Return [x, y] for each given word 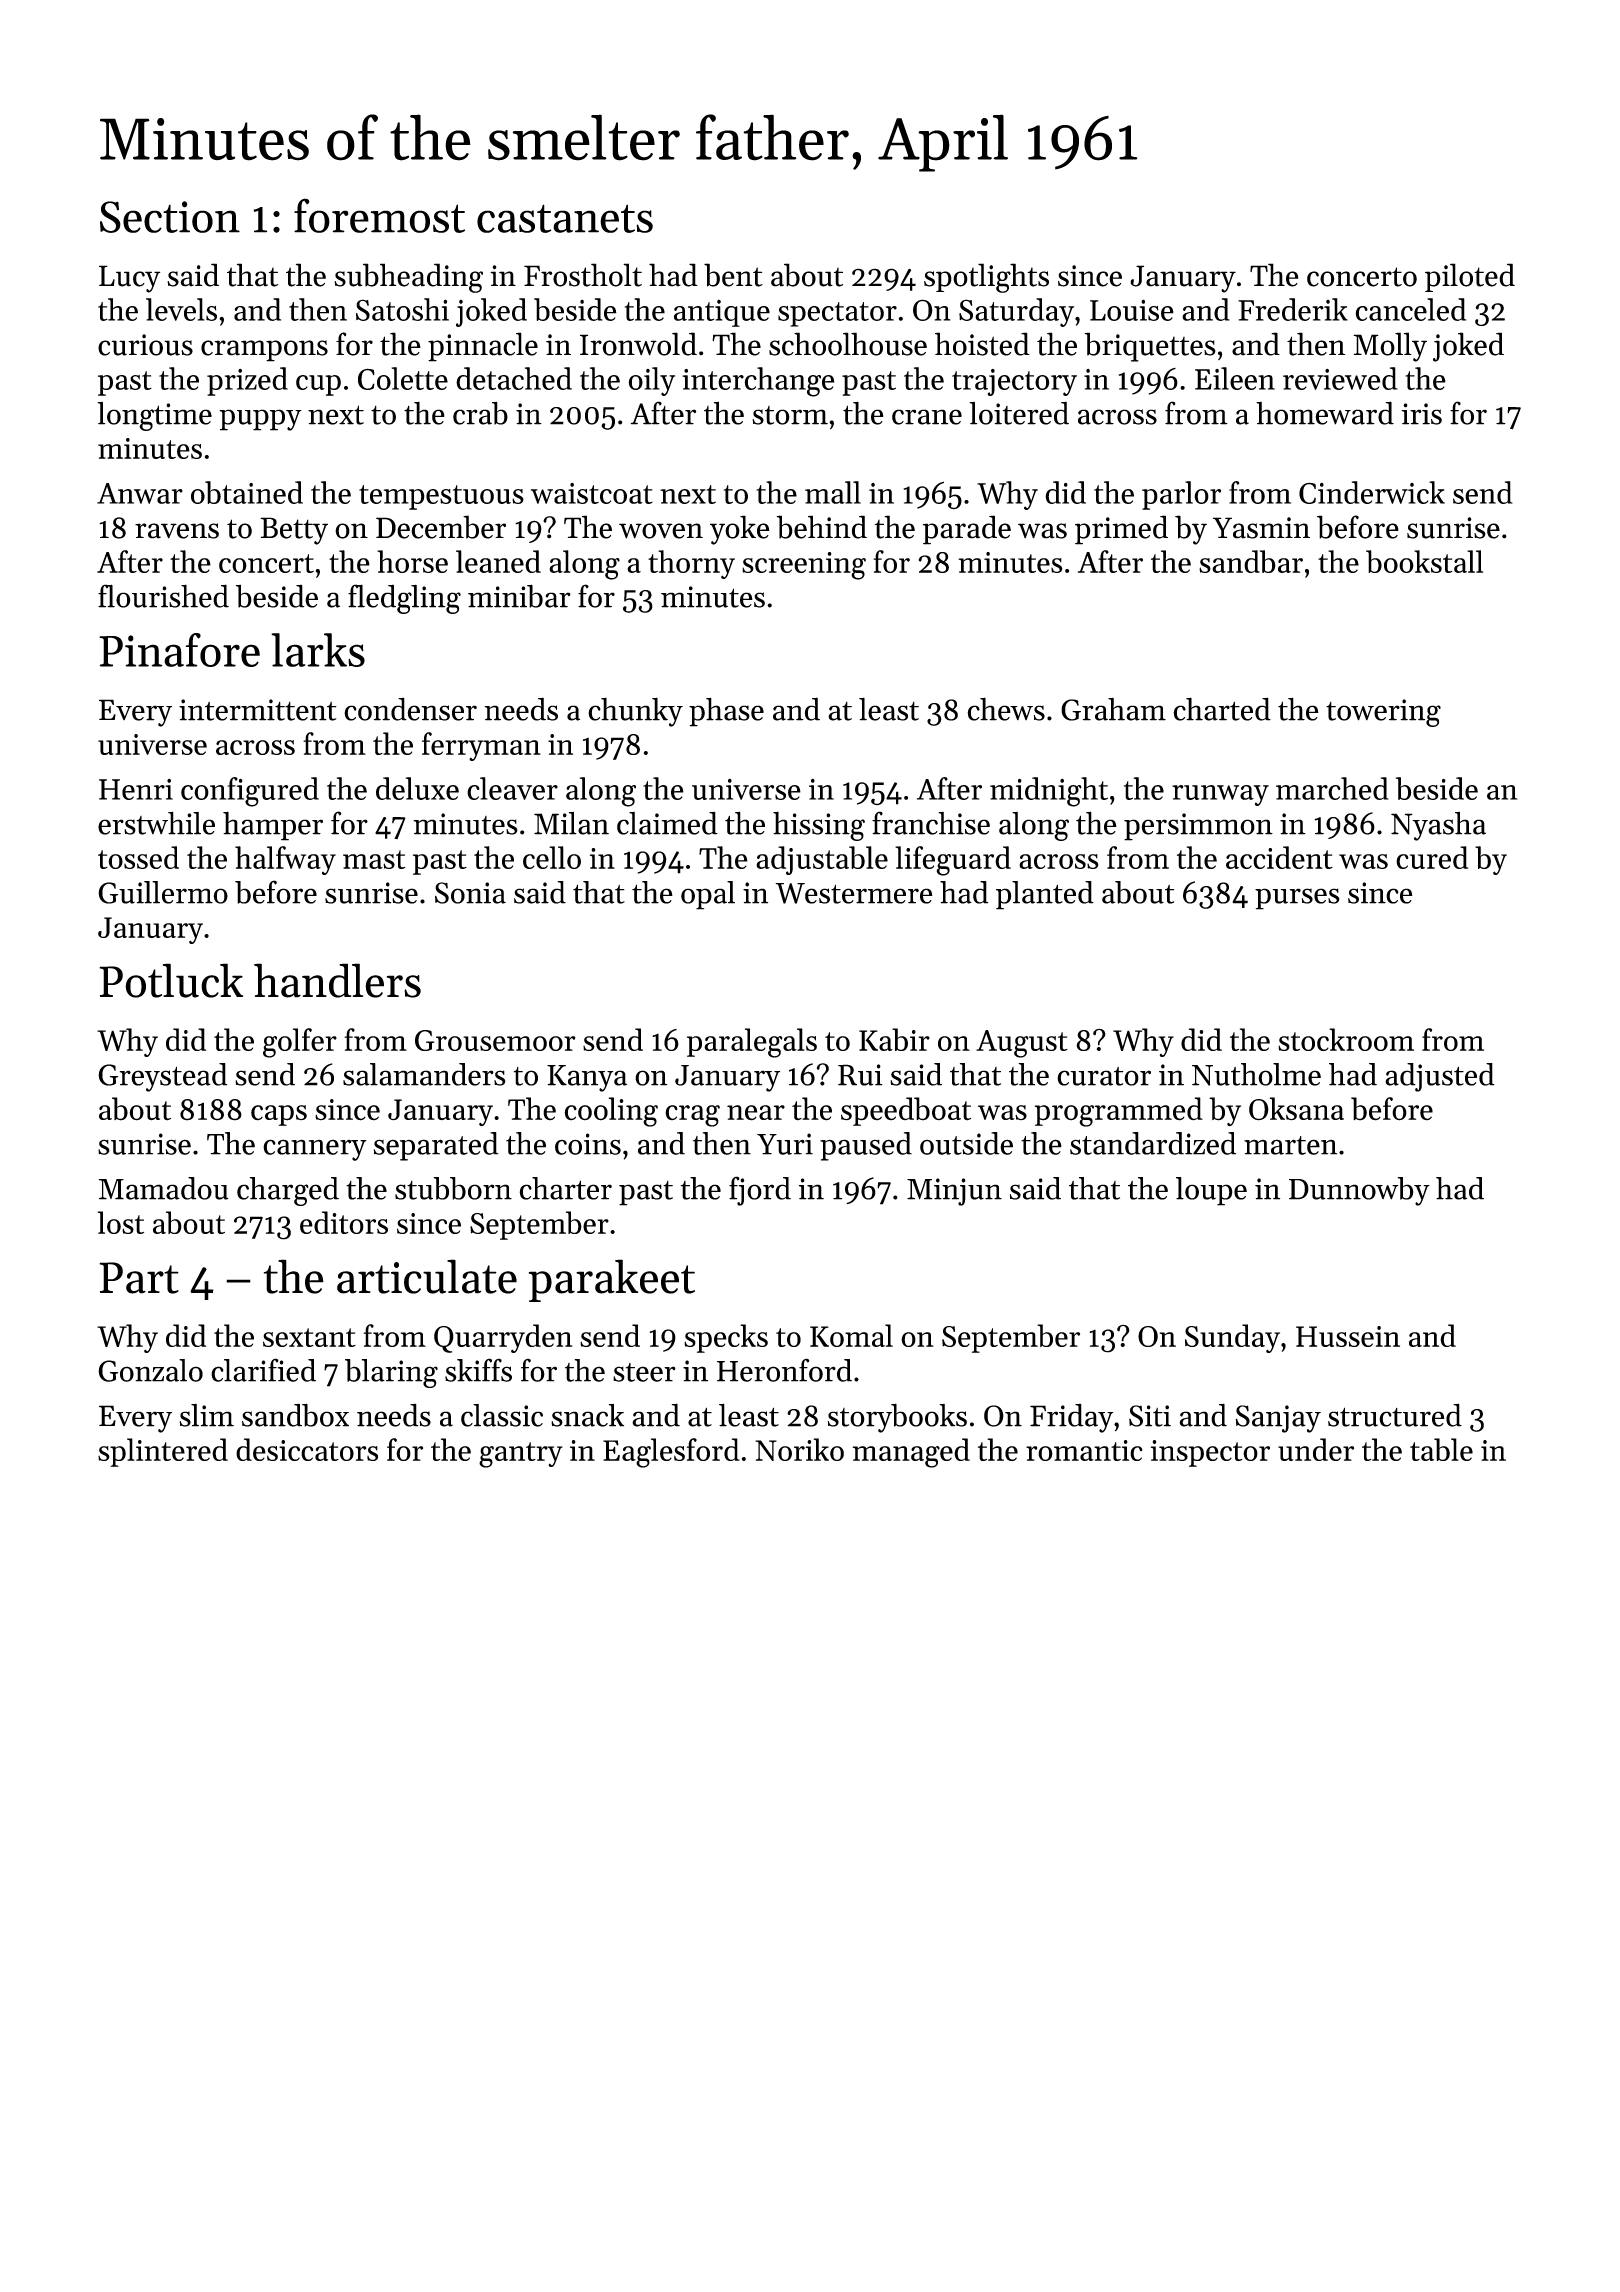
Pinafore [179, 650]
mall [833, 492]
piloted [1470, 277]
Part [139, 1278]
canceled [1410, 309]
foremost [379, 215]
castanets [565, 218]
